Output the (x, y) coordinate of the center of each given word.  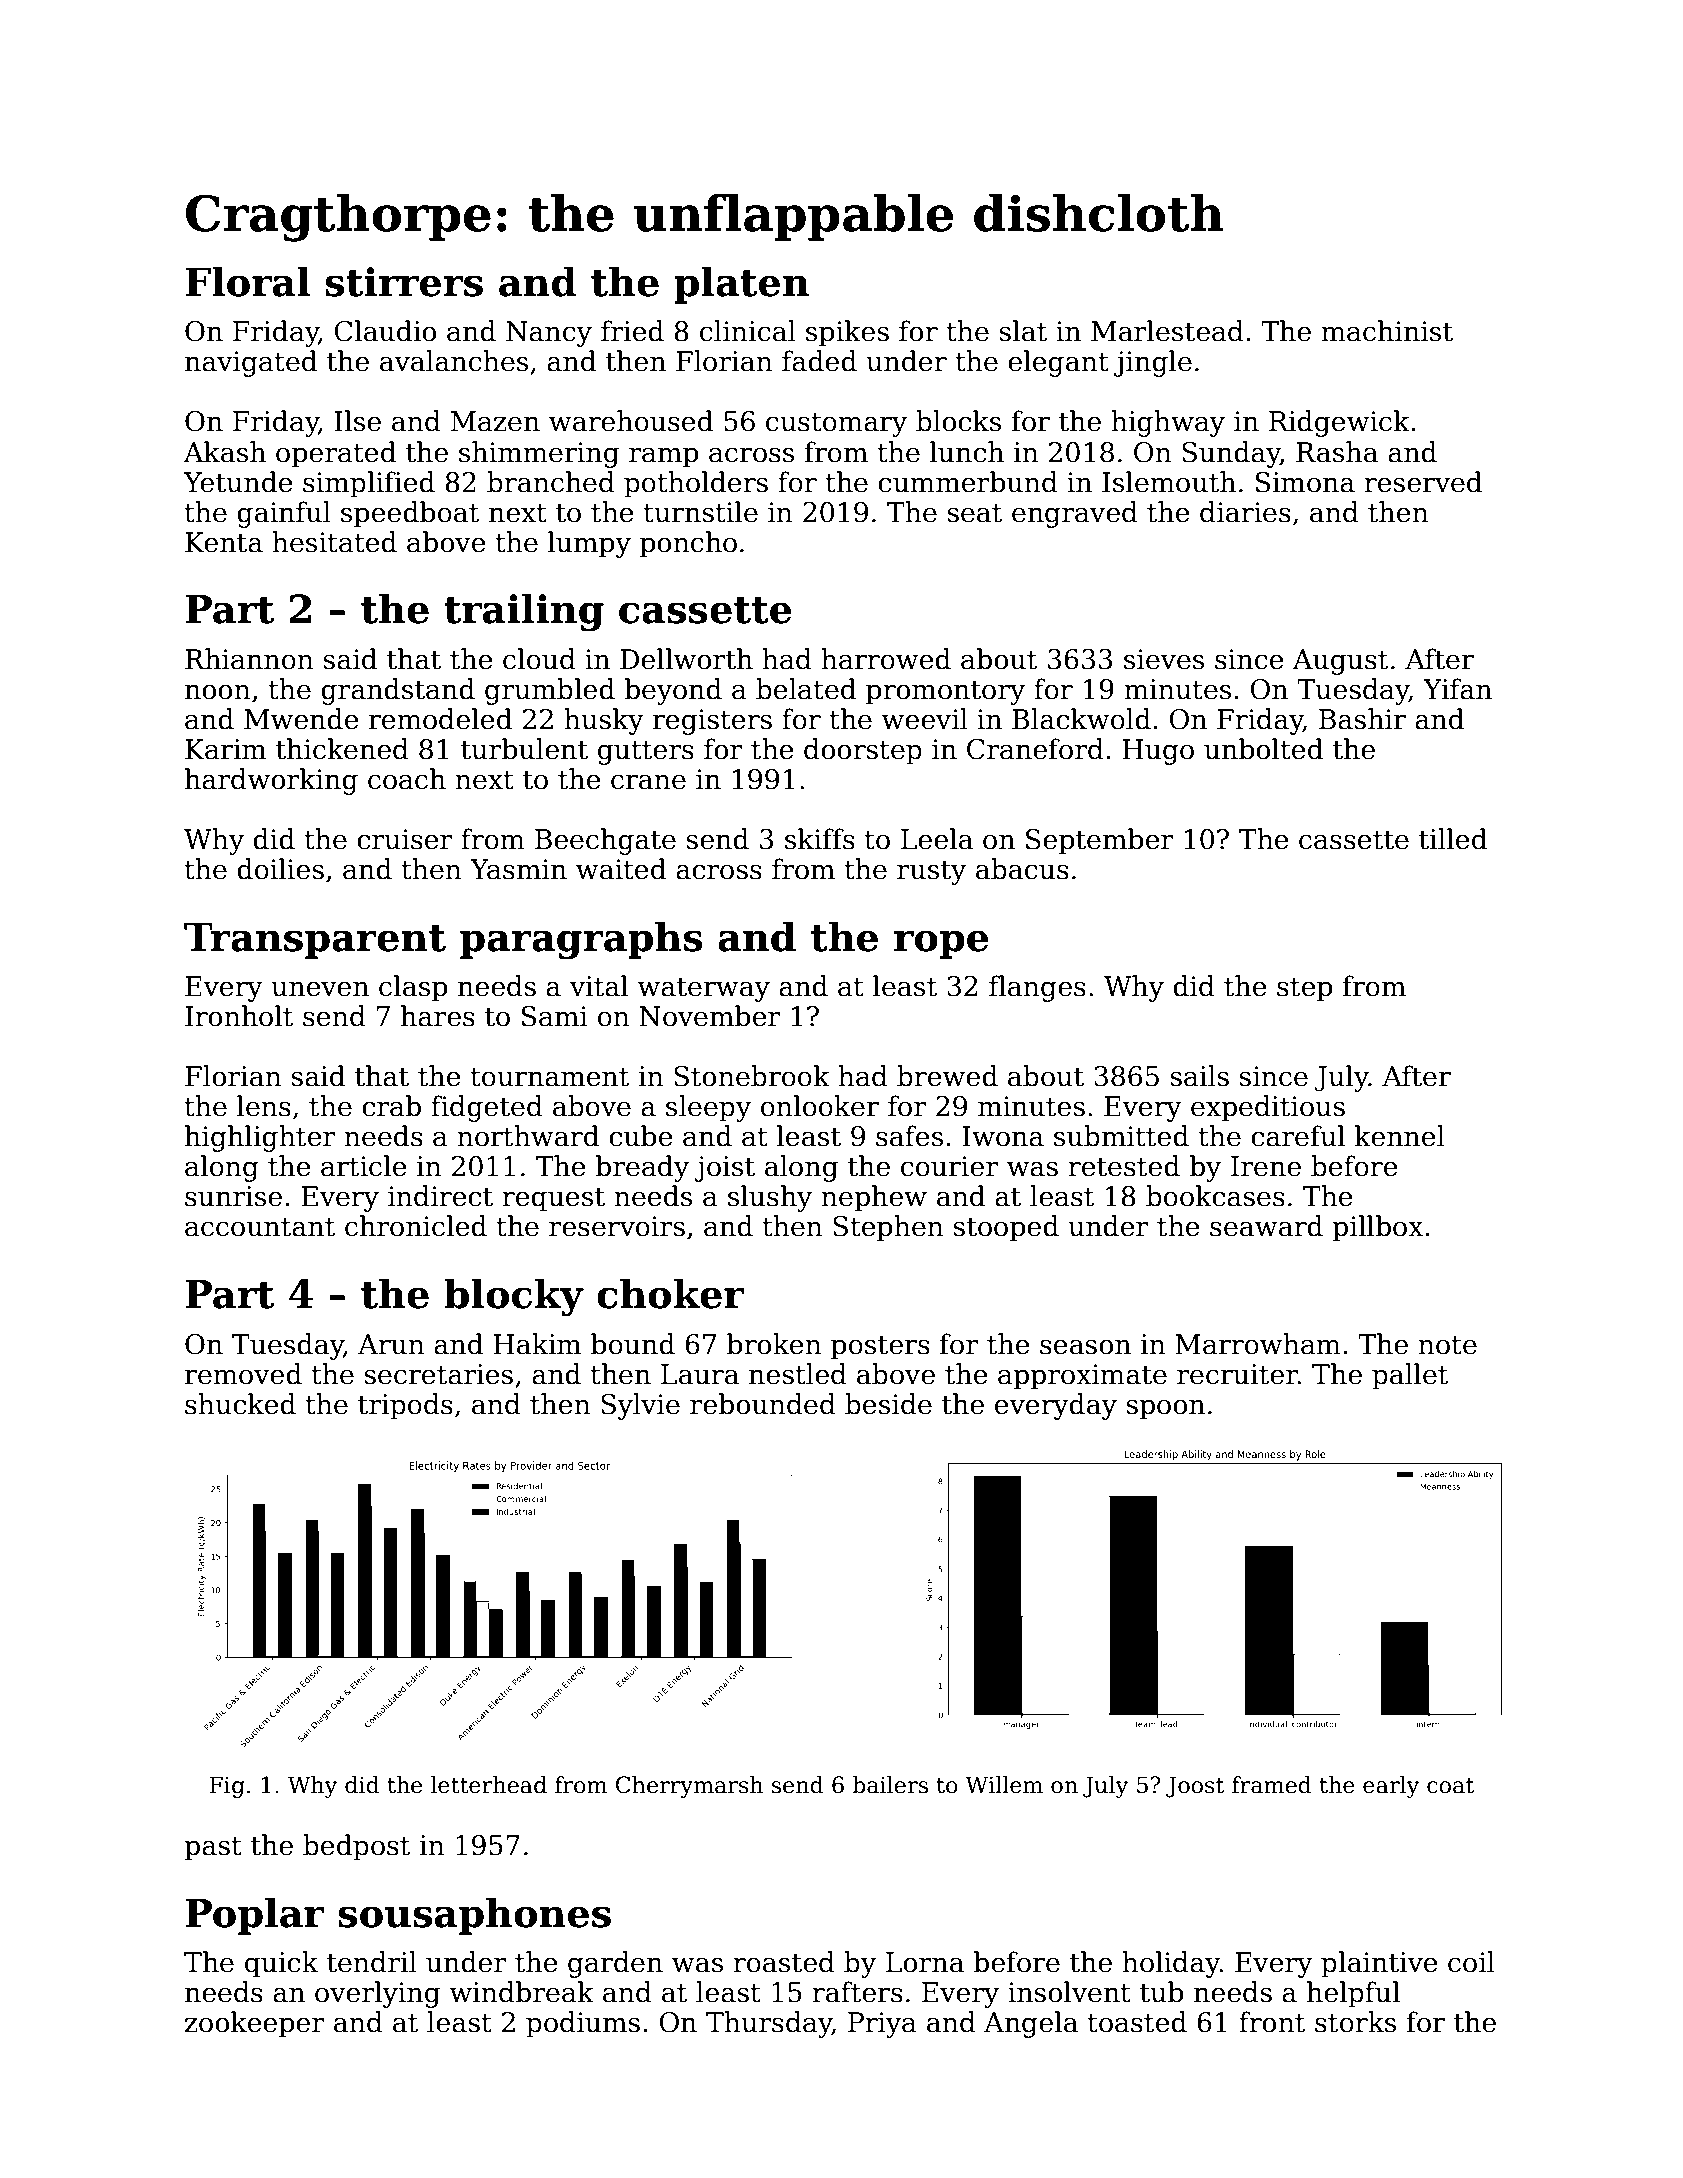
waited (621, 869)
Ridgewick (1339, 423)
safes (909, 1136)
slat (1023, 331)
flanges (1037, 988)
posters (880, 1348)
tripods (405, 1406)
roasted (784, 1962)
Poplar (254, 1916)
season (1085, 1347)
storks (1355, 2022)
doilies (280, 869)
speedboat (410, 514)
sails (1199, 1076)
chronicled (416, 1226)
